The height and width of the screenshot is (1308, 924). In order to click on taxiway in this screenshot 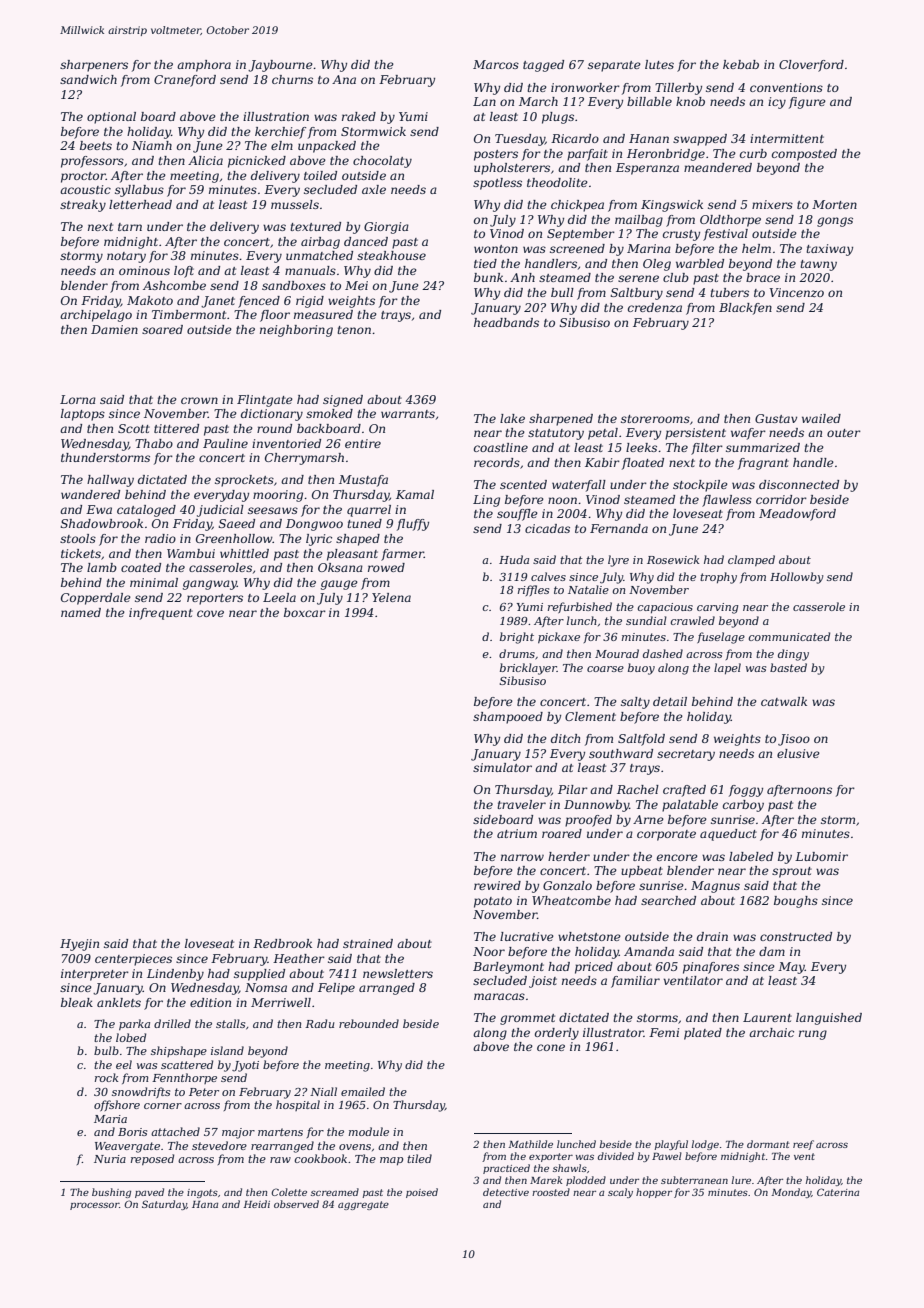, I will do `click(829, 250)`.
